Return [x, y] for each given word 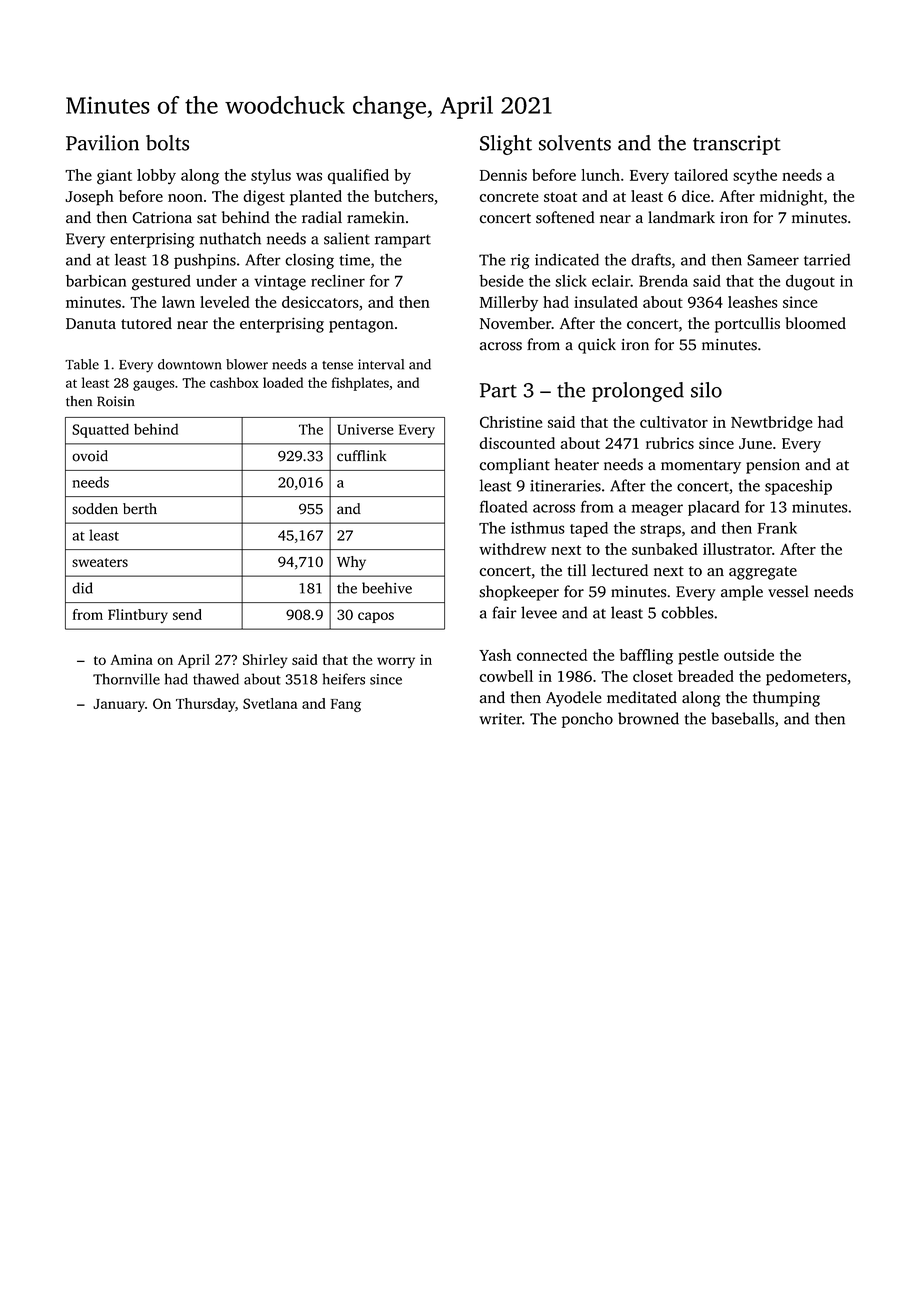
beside [501, 281]
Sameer [773, 260]
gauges [154, 385]
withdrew [512, 549]
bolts [167, 143]
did [82, 588]
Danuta [91, 323]
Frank [777, 528]
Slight [506, 145]
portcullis [747, 325]
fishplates [360, 384]
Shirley [265, 661]
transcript [737, 145]
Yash [495, 655]
